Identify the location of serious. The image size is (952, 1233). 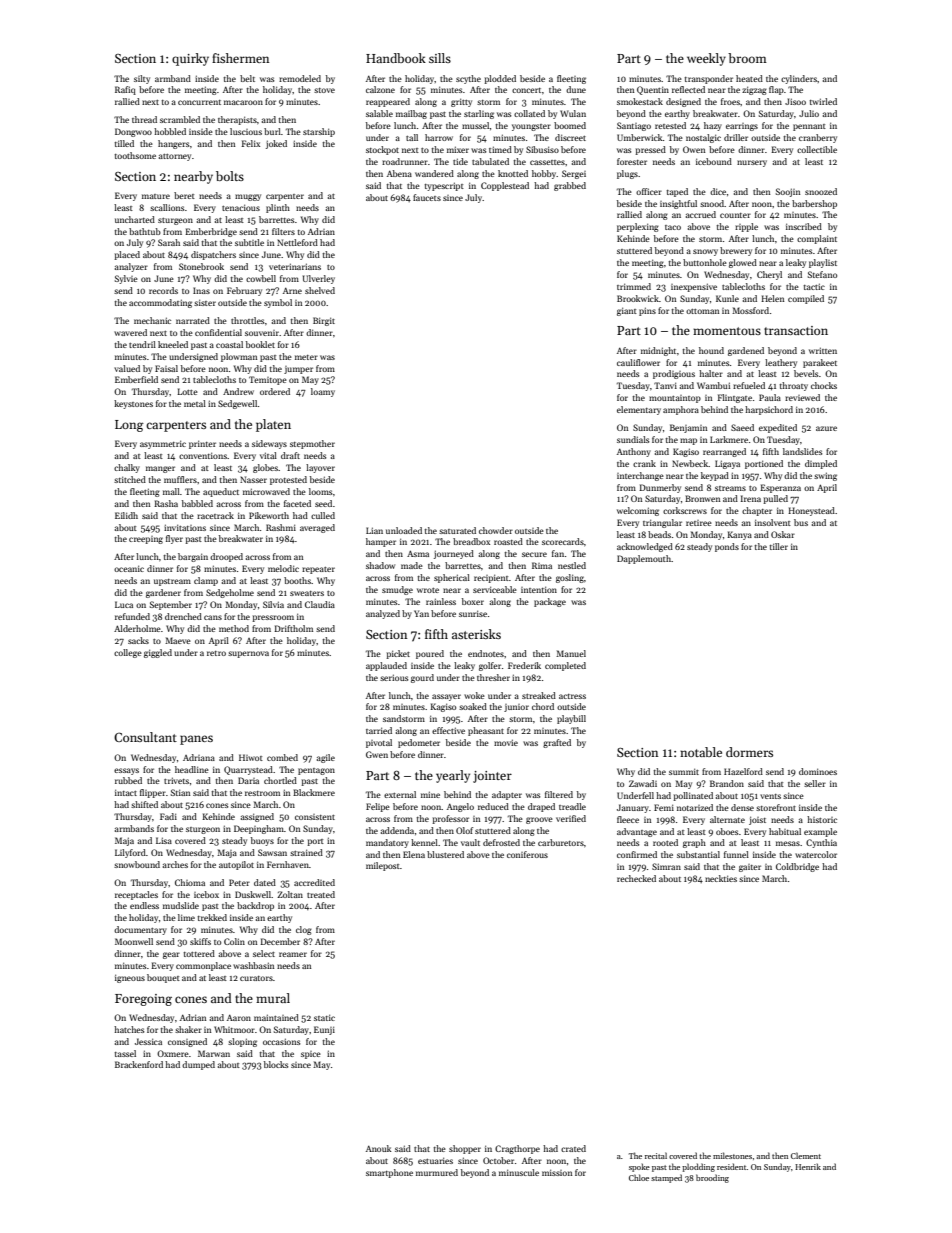
(394, 677).
